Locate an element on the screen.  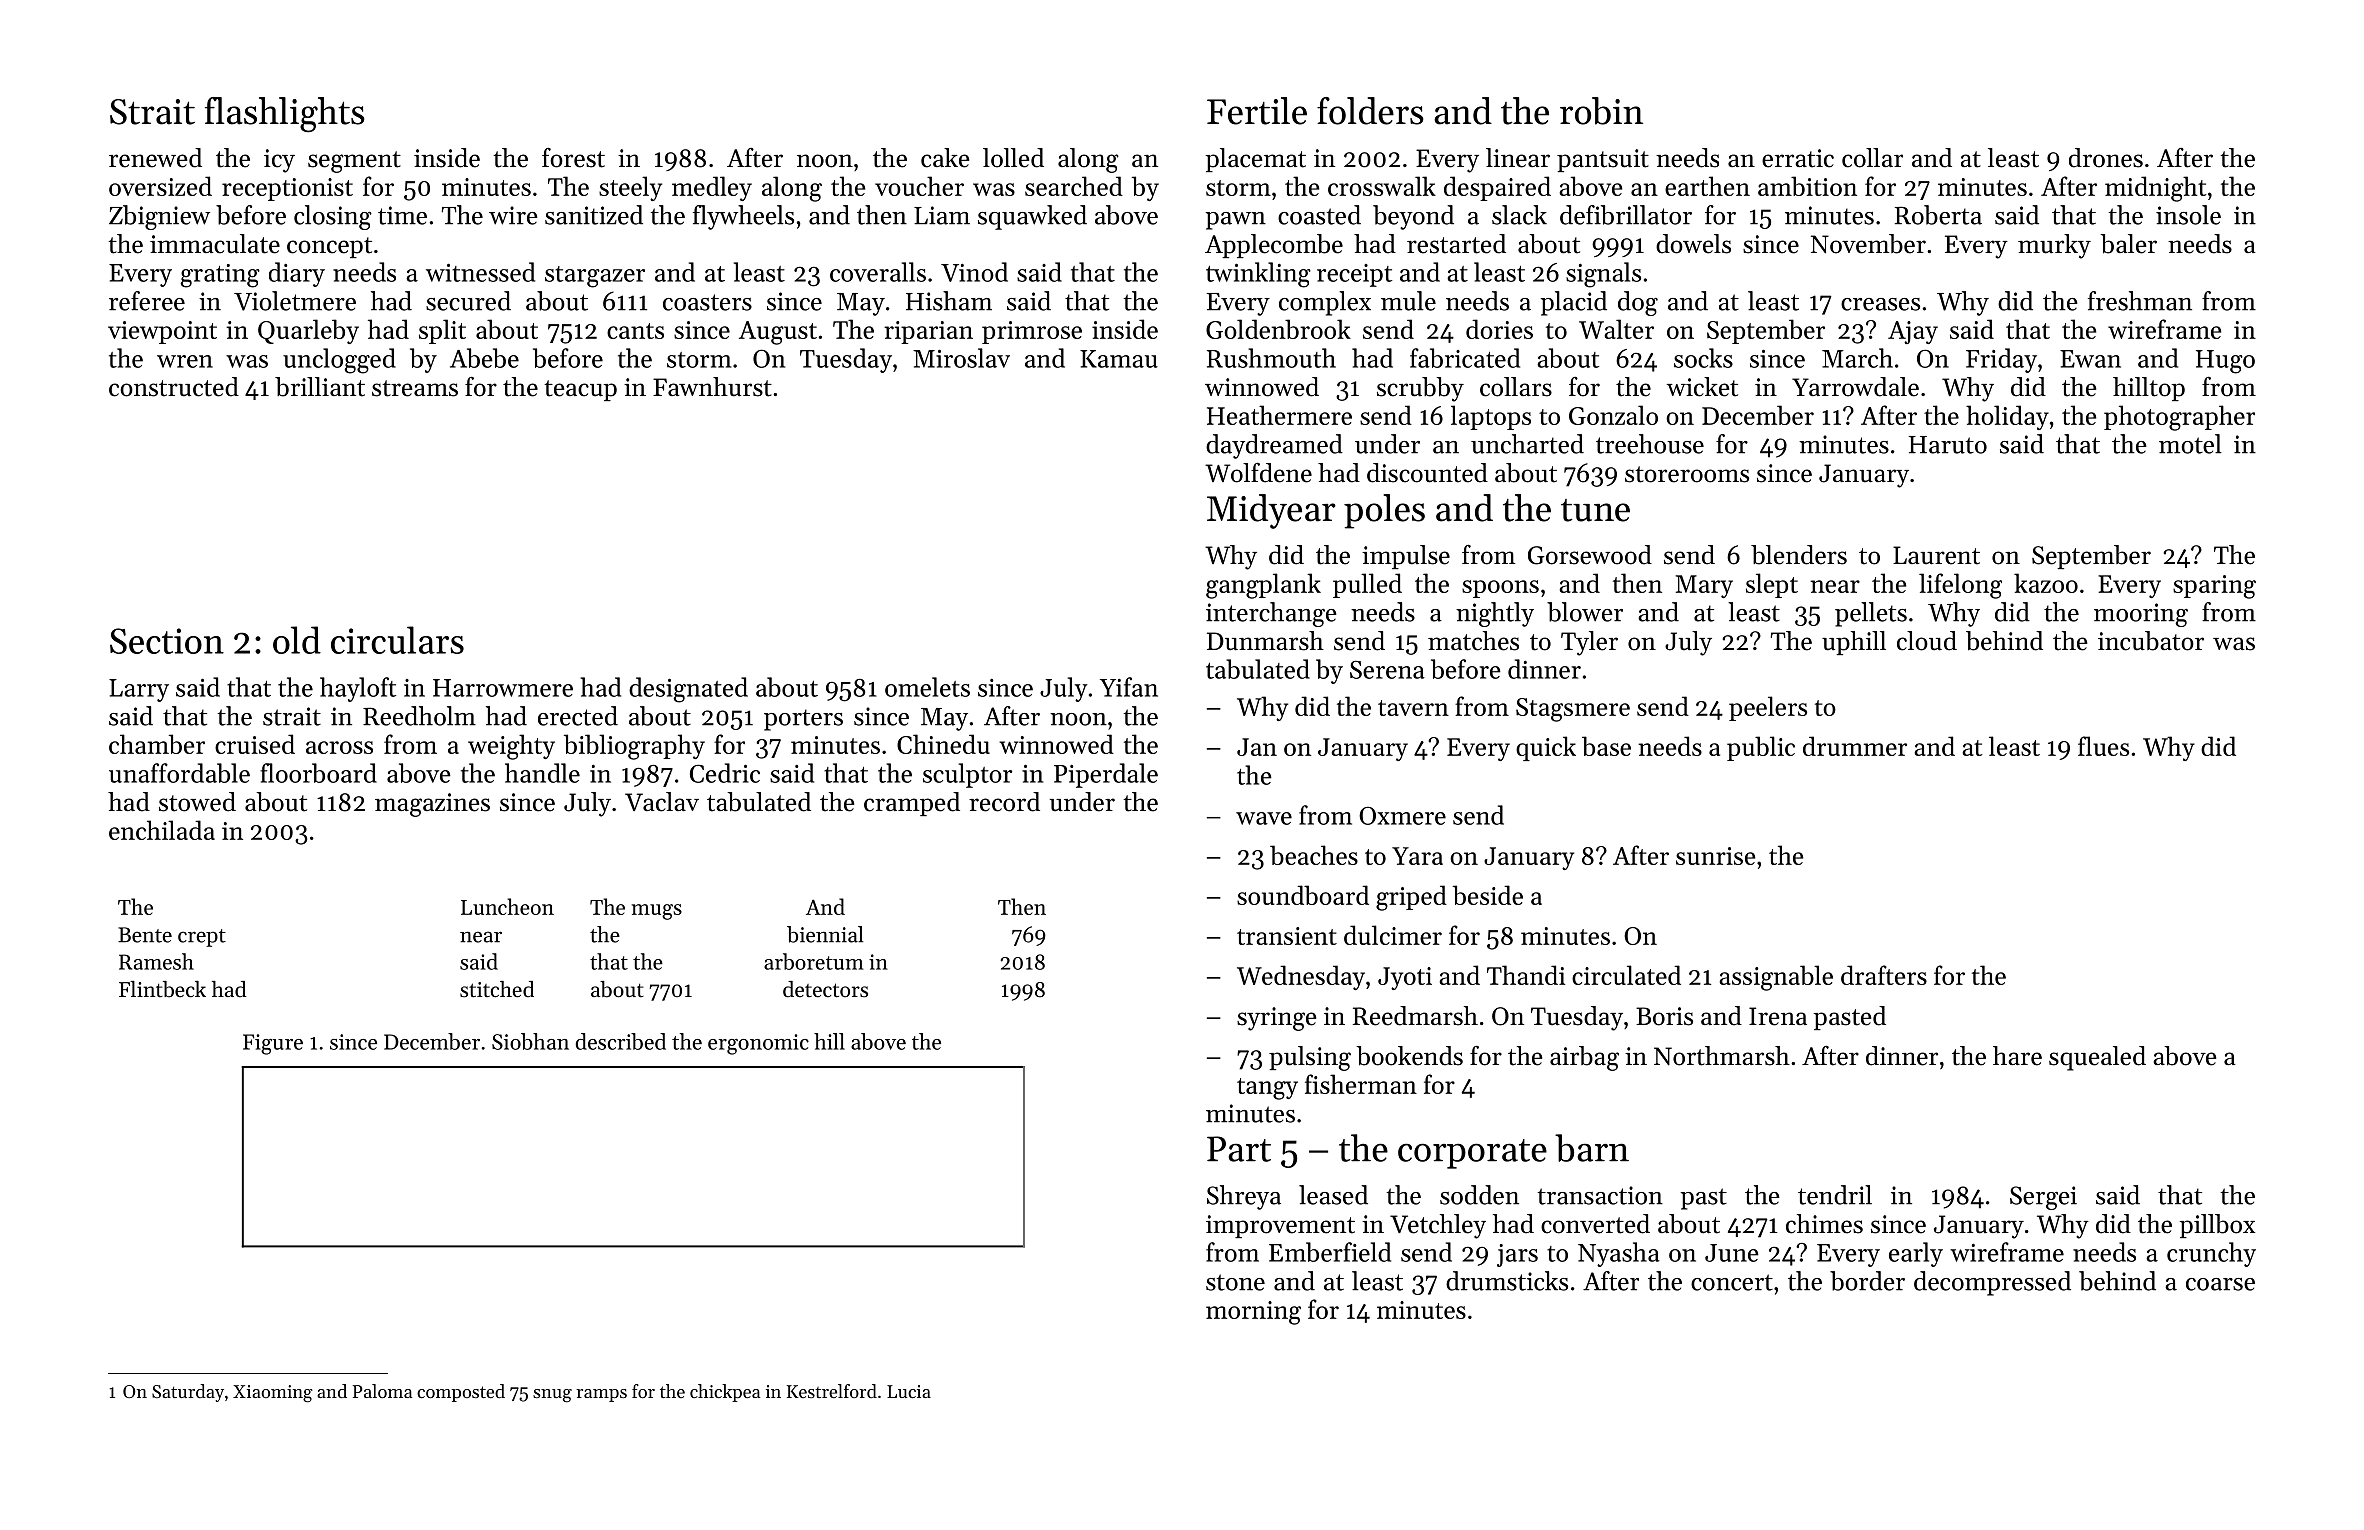
impulse is located at coordinates (1406, 557).
